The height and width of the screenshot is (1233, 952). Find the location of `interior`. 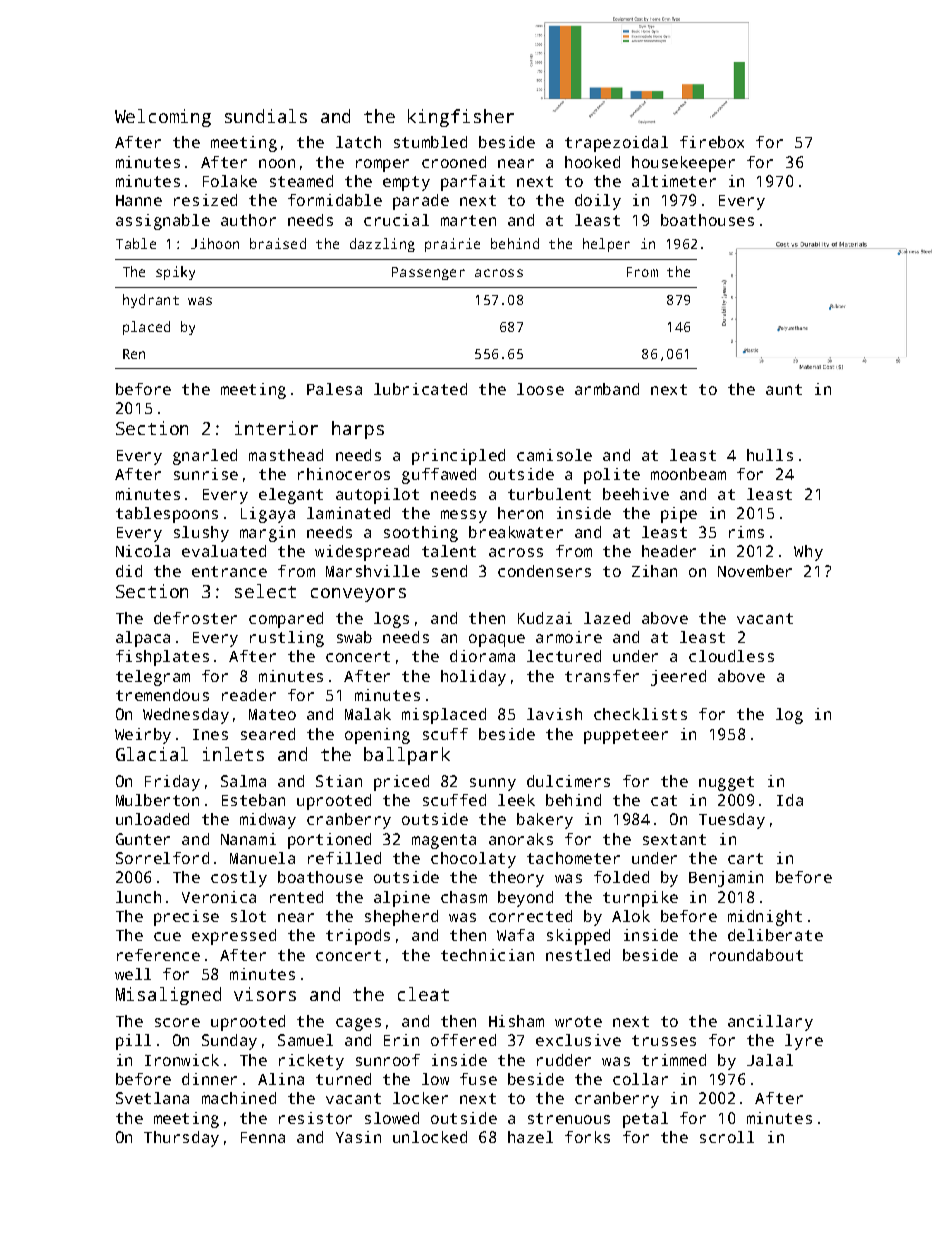

interior is located at coordinates (276, 428).
